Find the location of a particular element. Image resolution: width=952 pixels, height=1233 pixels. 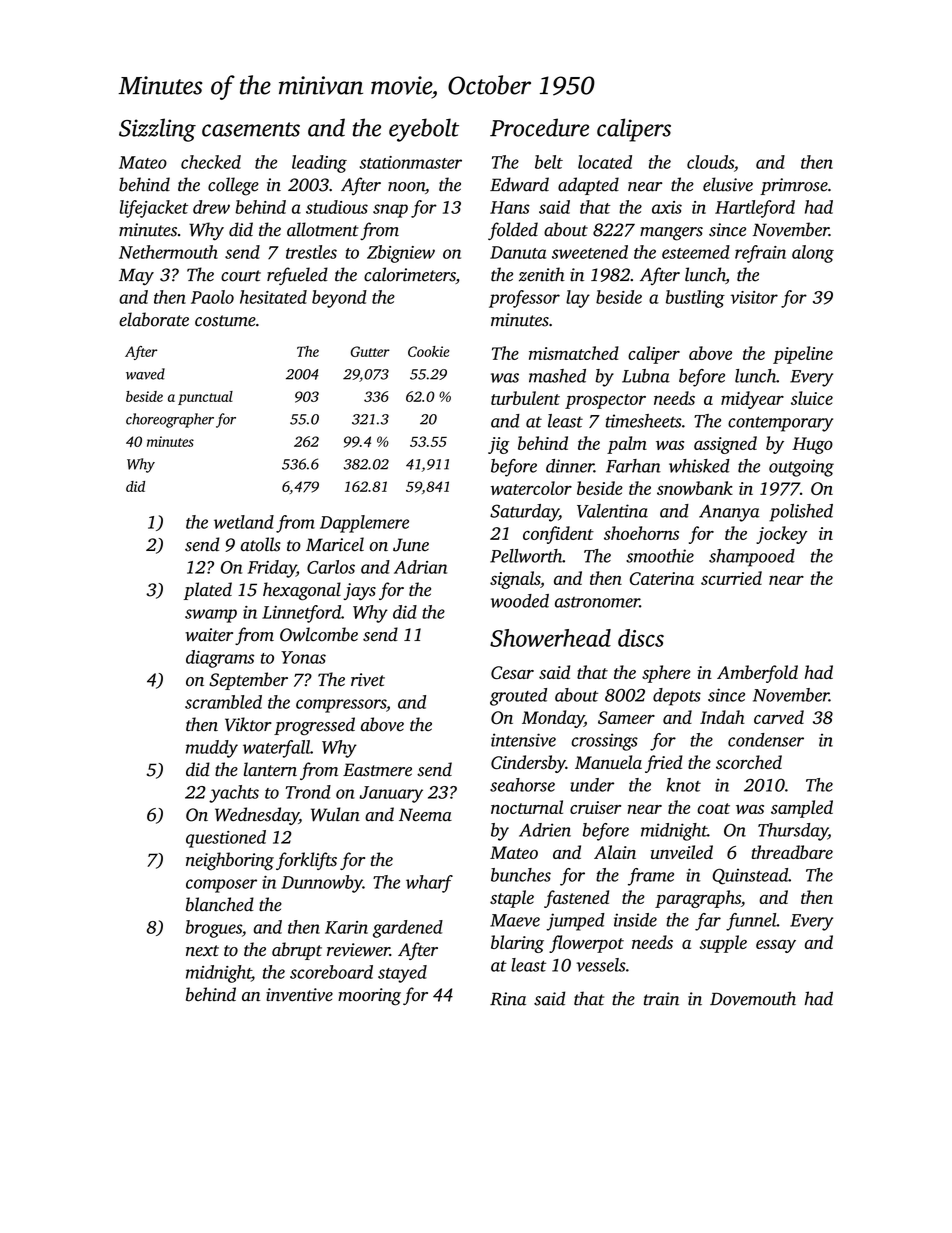

Karin is located at coordinates (346, 927).
